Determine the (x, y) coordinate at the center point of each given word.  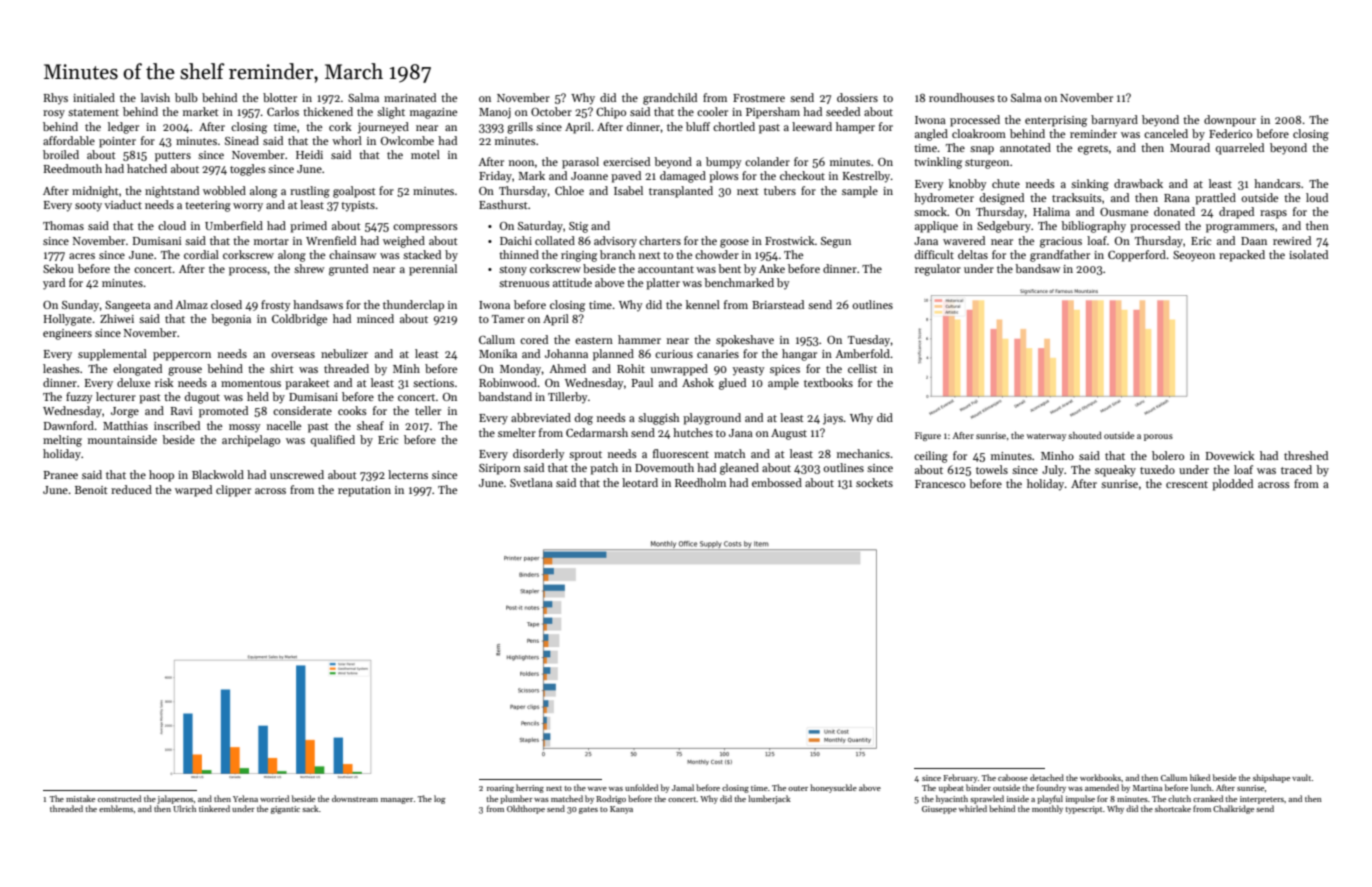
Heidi (309, 154)
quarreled (1240, 149)
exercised (626, 161)
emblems (116, 808)
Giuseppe (939, 810)
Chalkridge (1233, 809)
